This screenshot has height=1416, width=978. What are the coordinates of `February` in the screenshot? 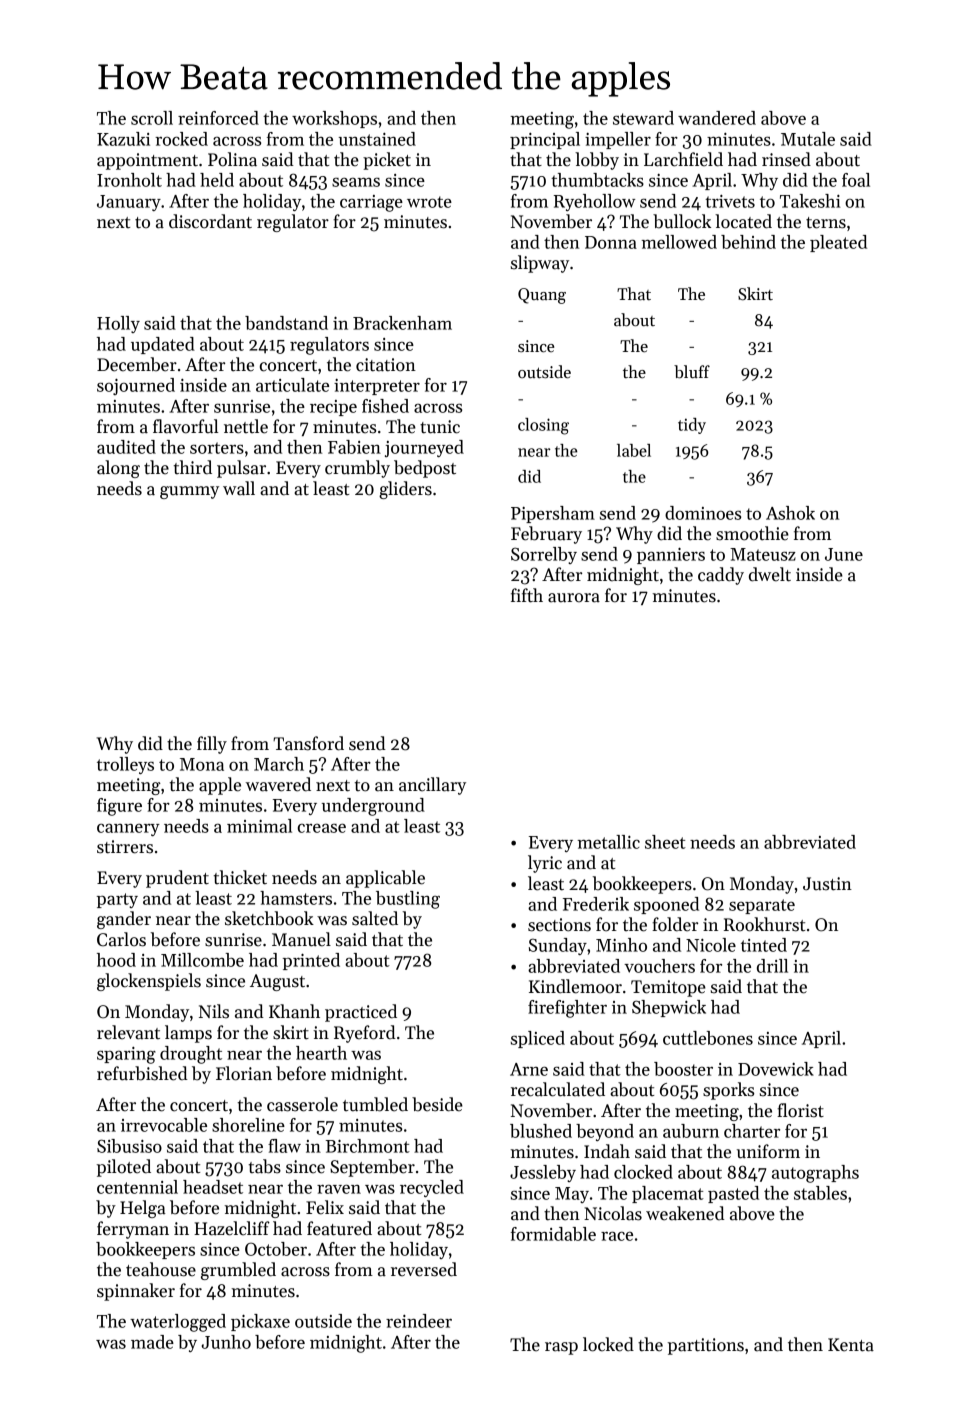 It's located at (546, 535).
